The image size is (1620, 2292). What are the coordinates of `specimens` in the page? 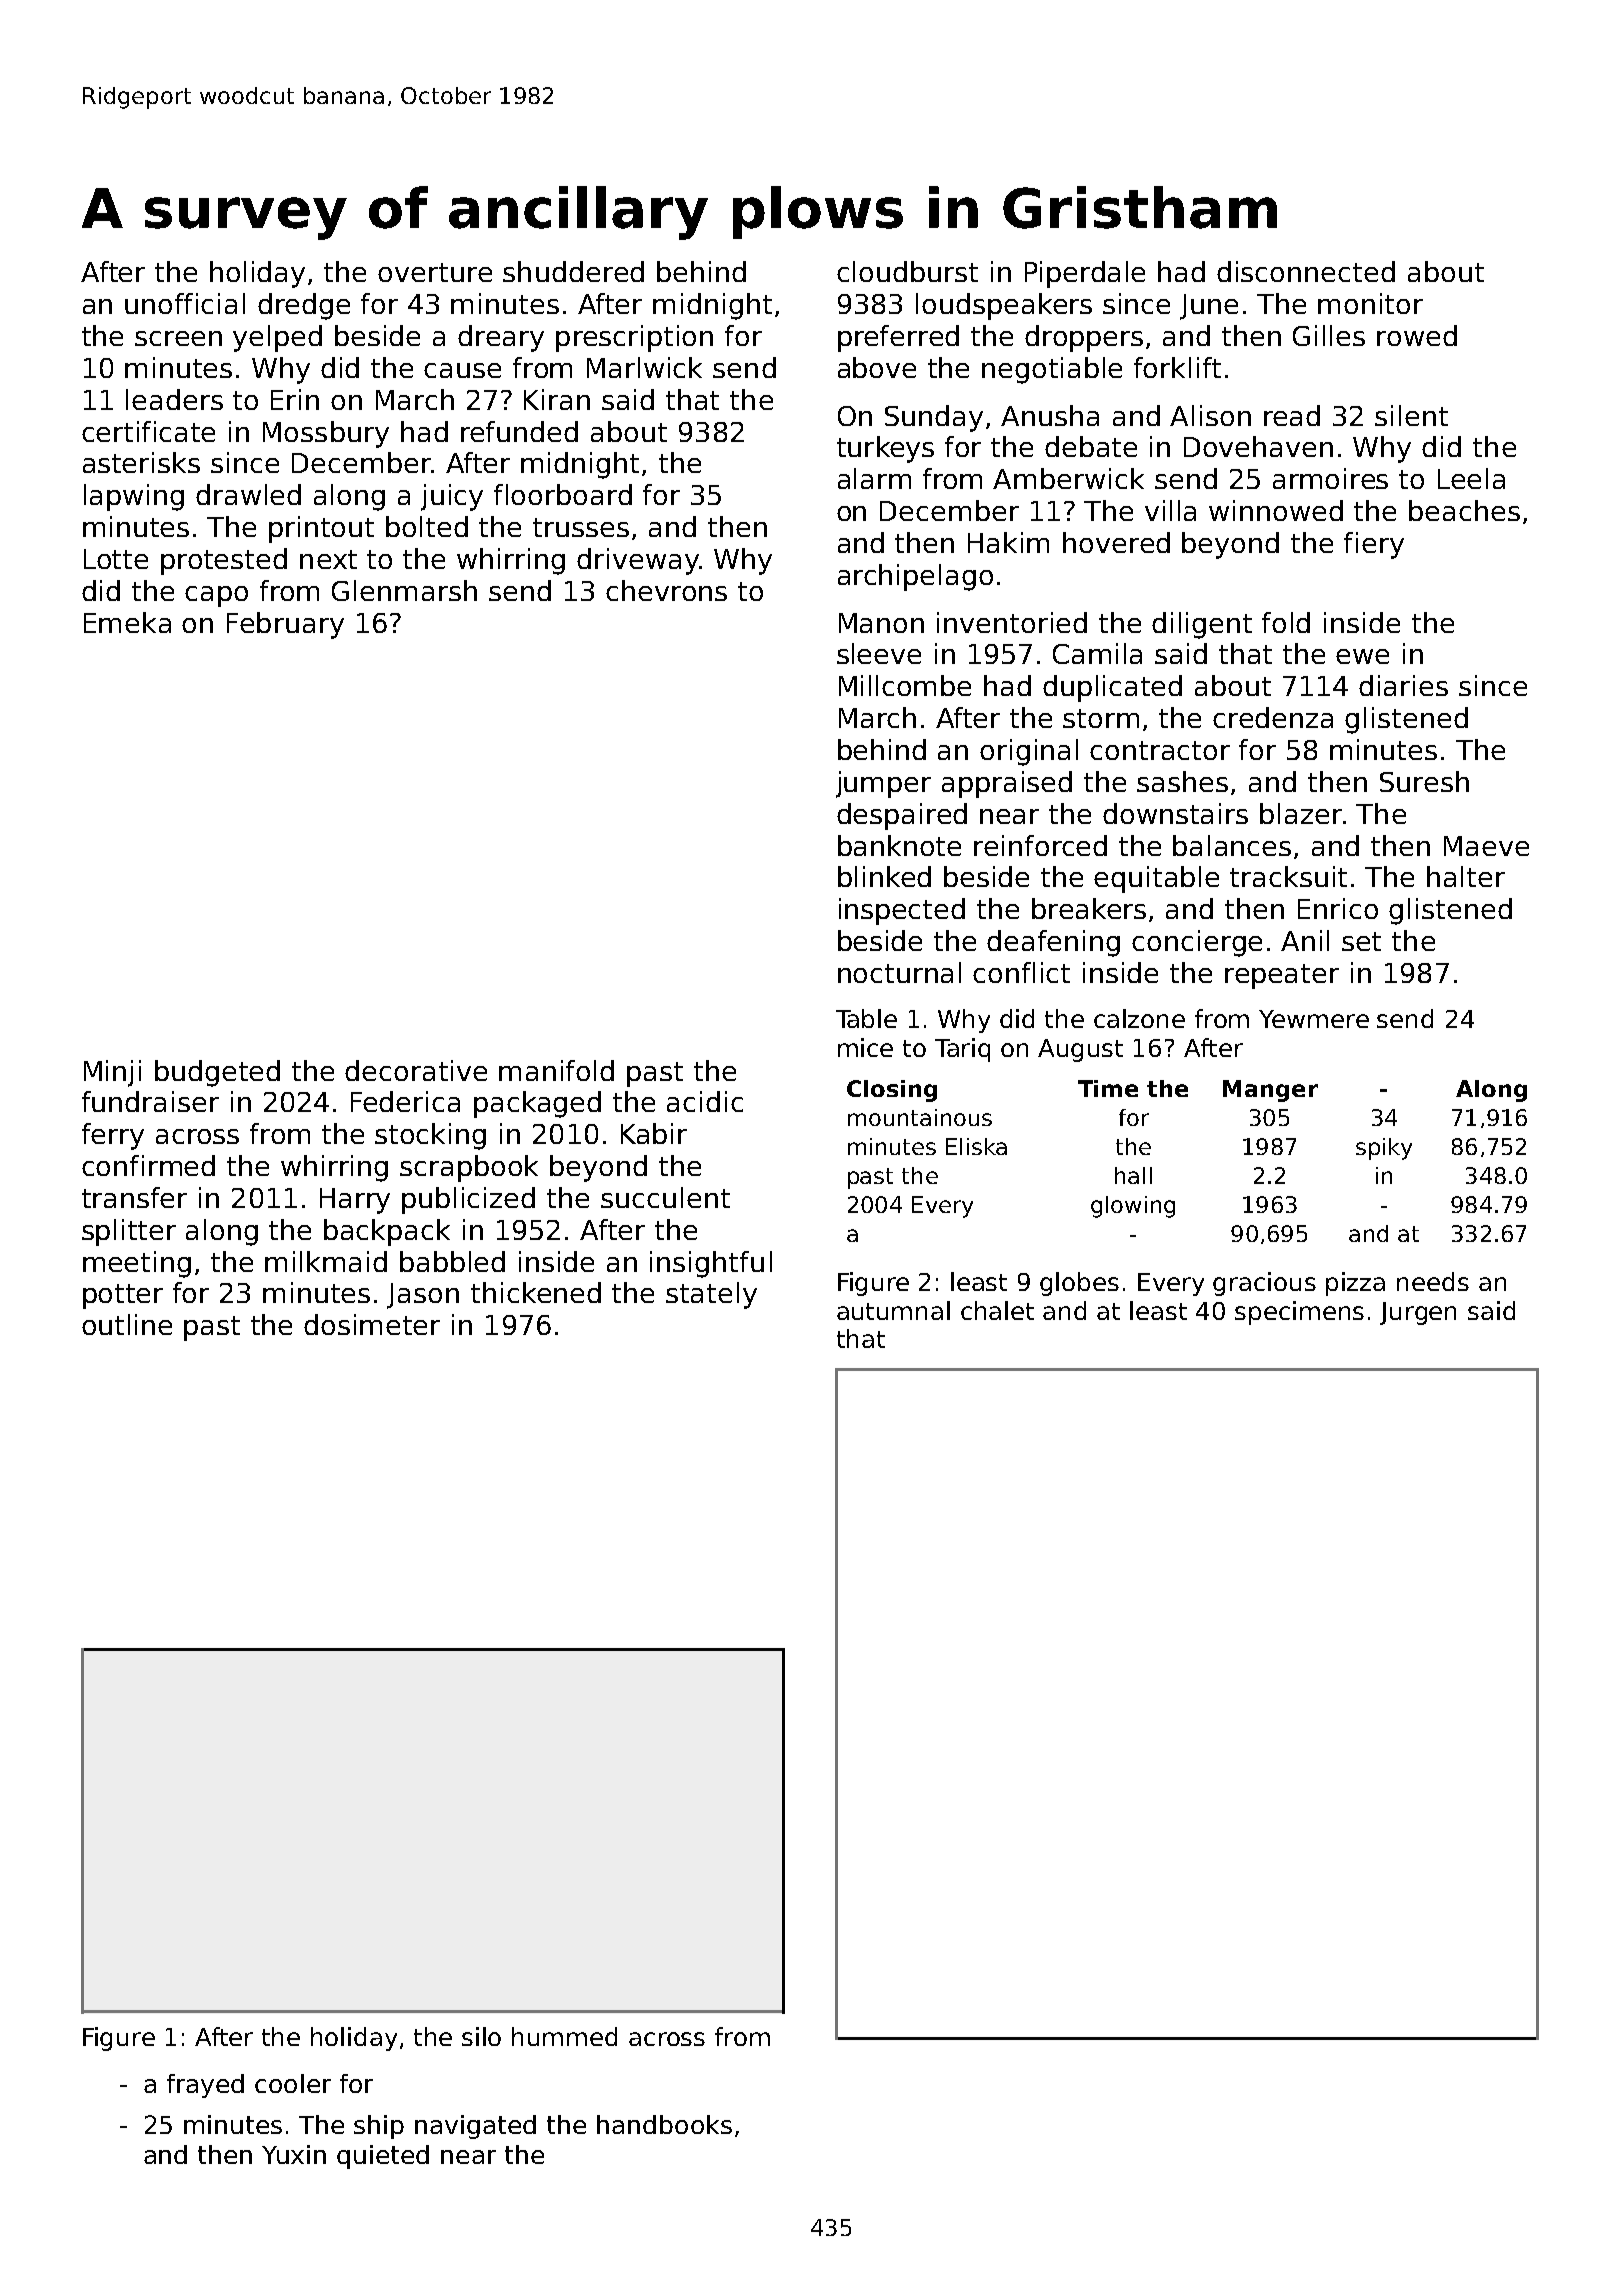 It's located at (1299, 1313).
